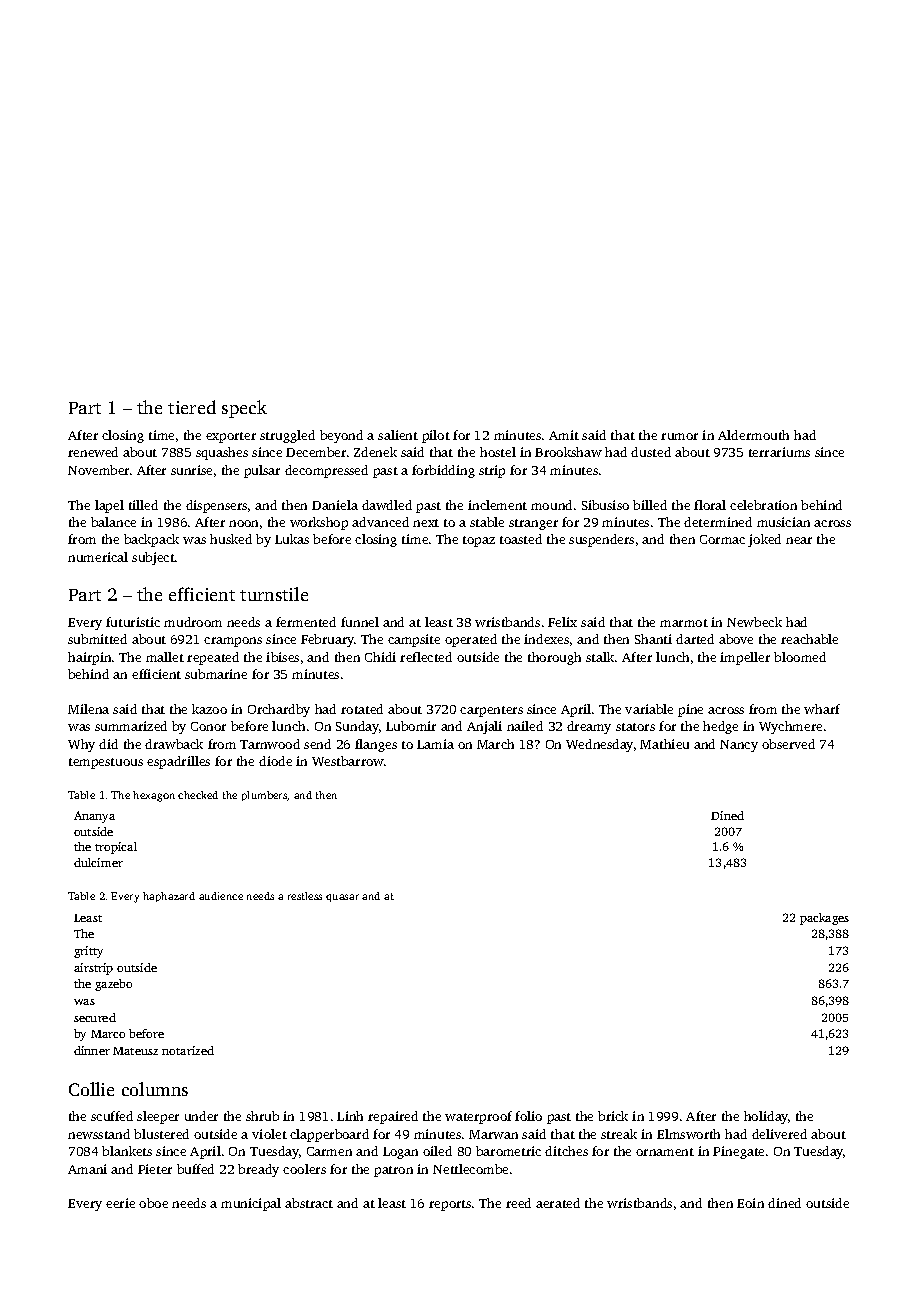 Image resolution: width=924 pixels, height=1308 pixels. Describe the element at coordinates (348, 761) in the page. I see `Westbarrow` at that location.
